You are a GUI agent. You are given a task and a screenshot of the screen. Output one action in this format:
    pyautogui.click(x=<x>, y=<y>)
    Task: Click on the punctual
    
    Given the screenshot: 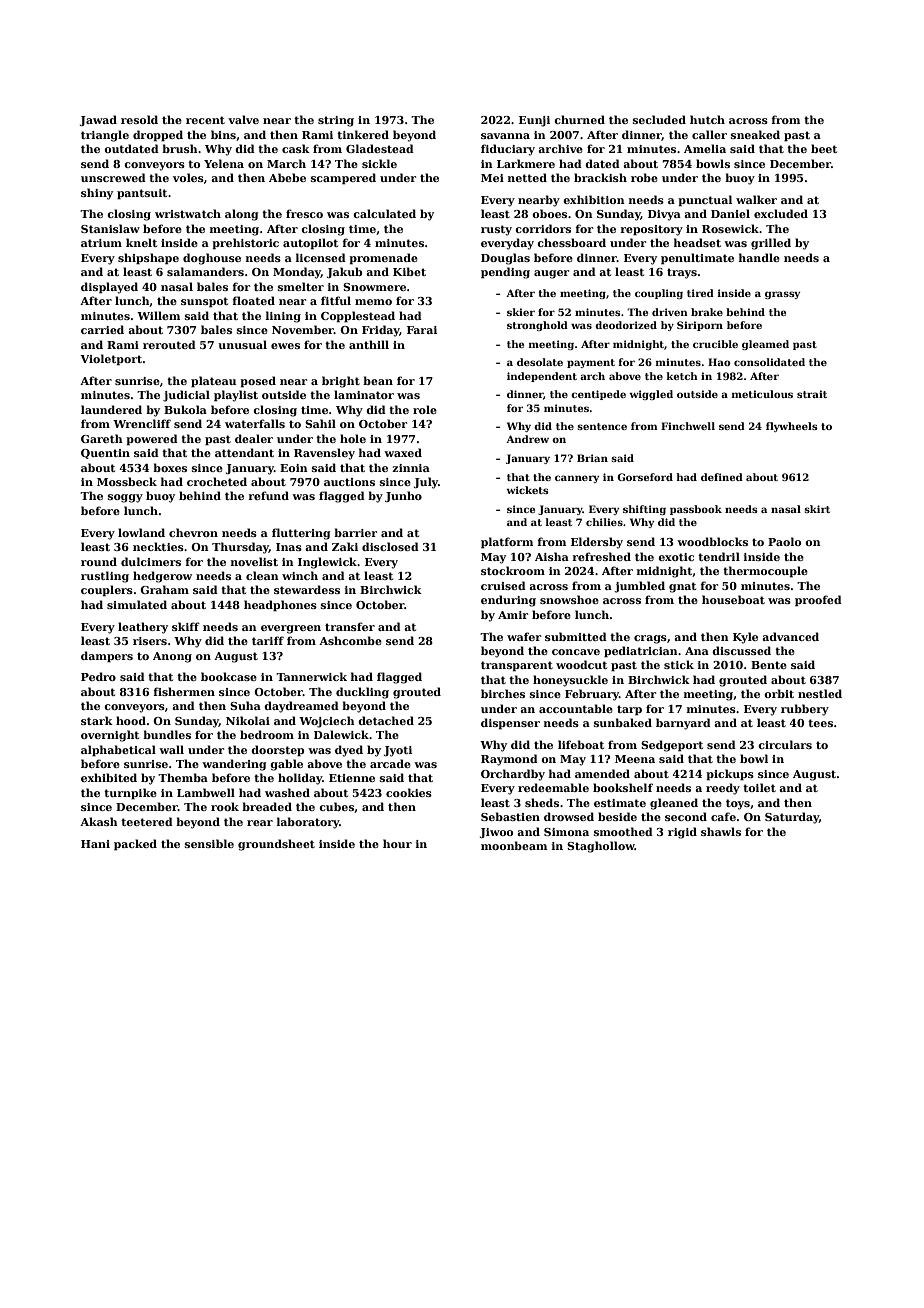 What is the action you would take?
    pyautogui.click(x=705, y=200)
